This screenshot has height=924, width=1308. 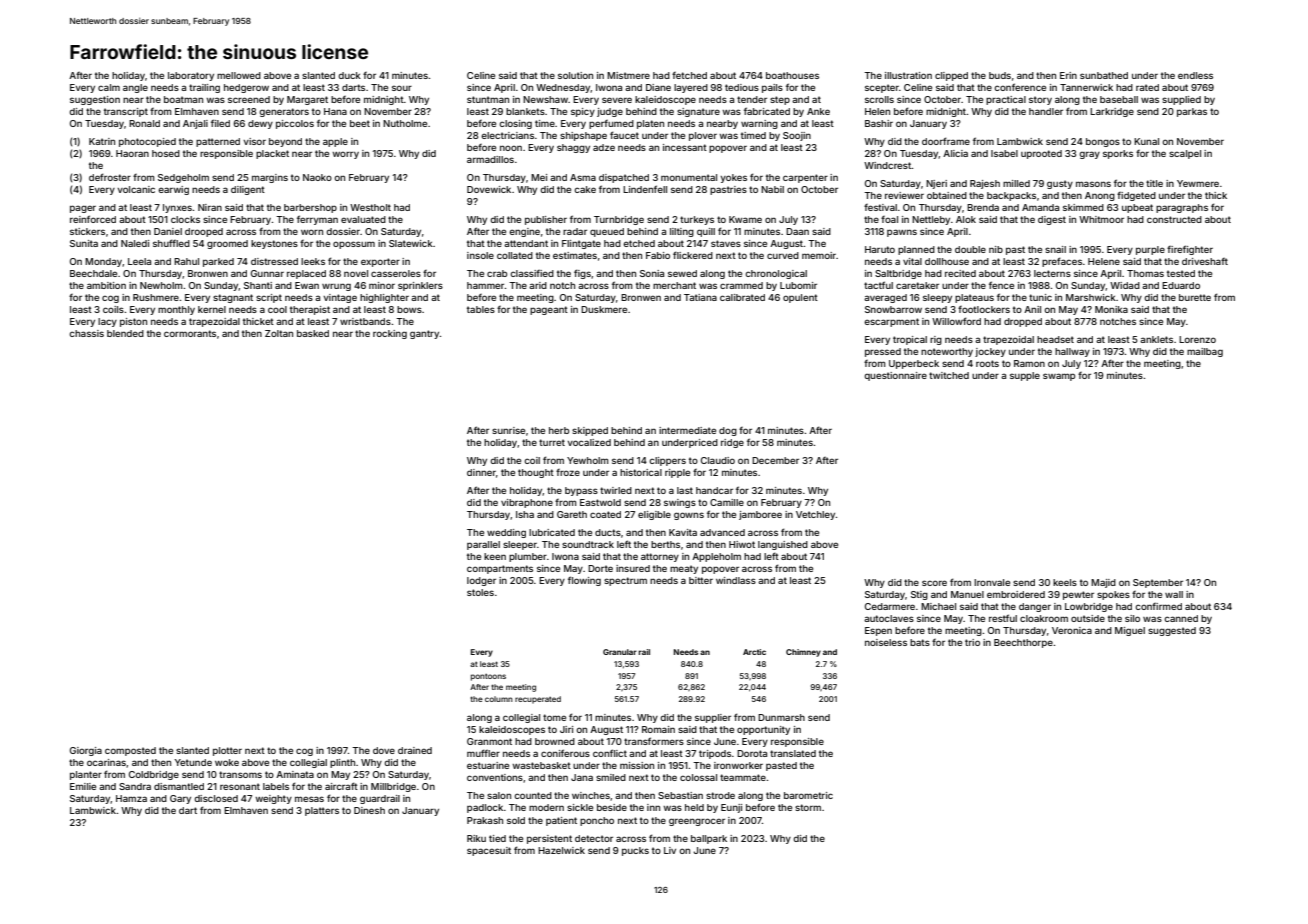 What do you see at coordinates (815, 515) in the screenshot?
I see `Vetchley` at bounding box center [815, 515].
